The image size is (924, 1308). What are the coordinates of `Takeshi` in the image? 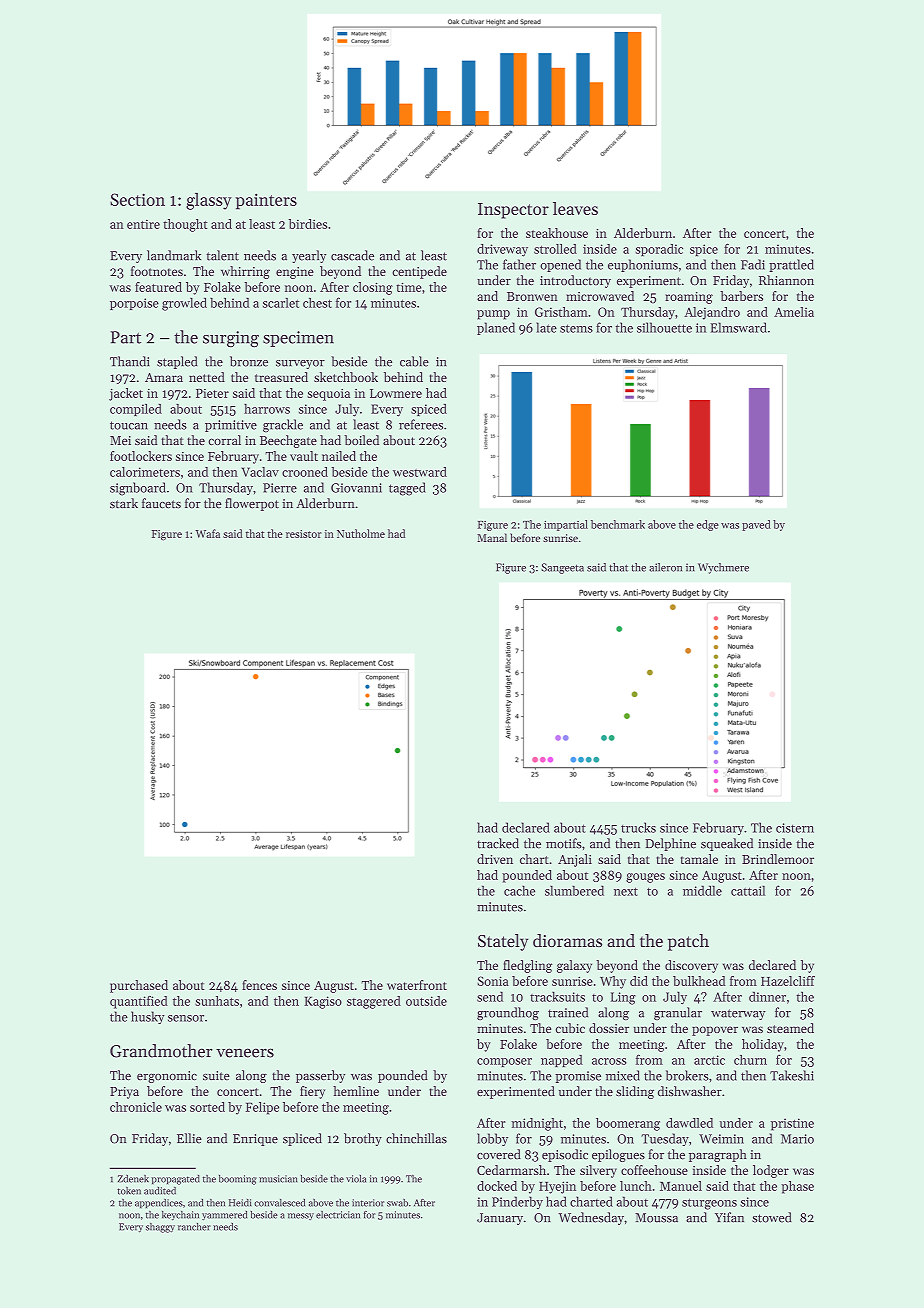 It's located at (792, 1075).
